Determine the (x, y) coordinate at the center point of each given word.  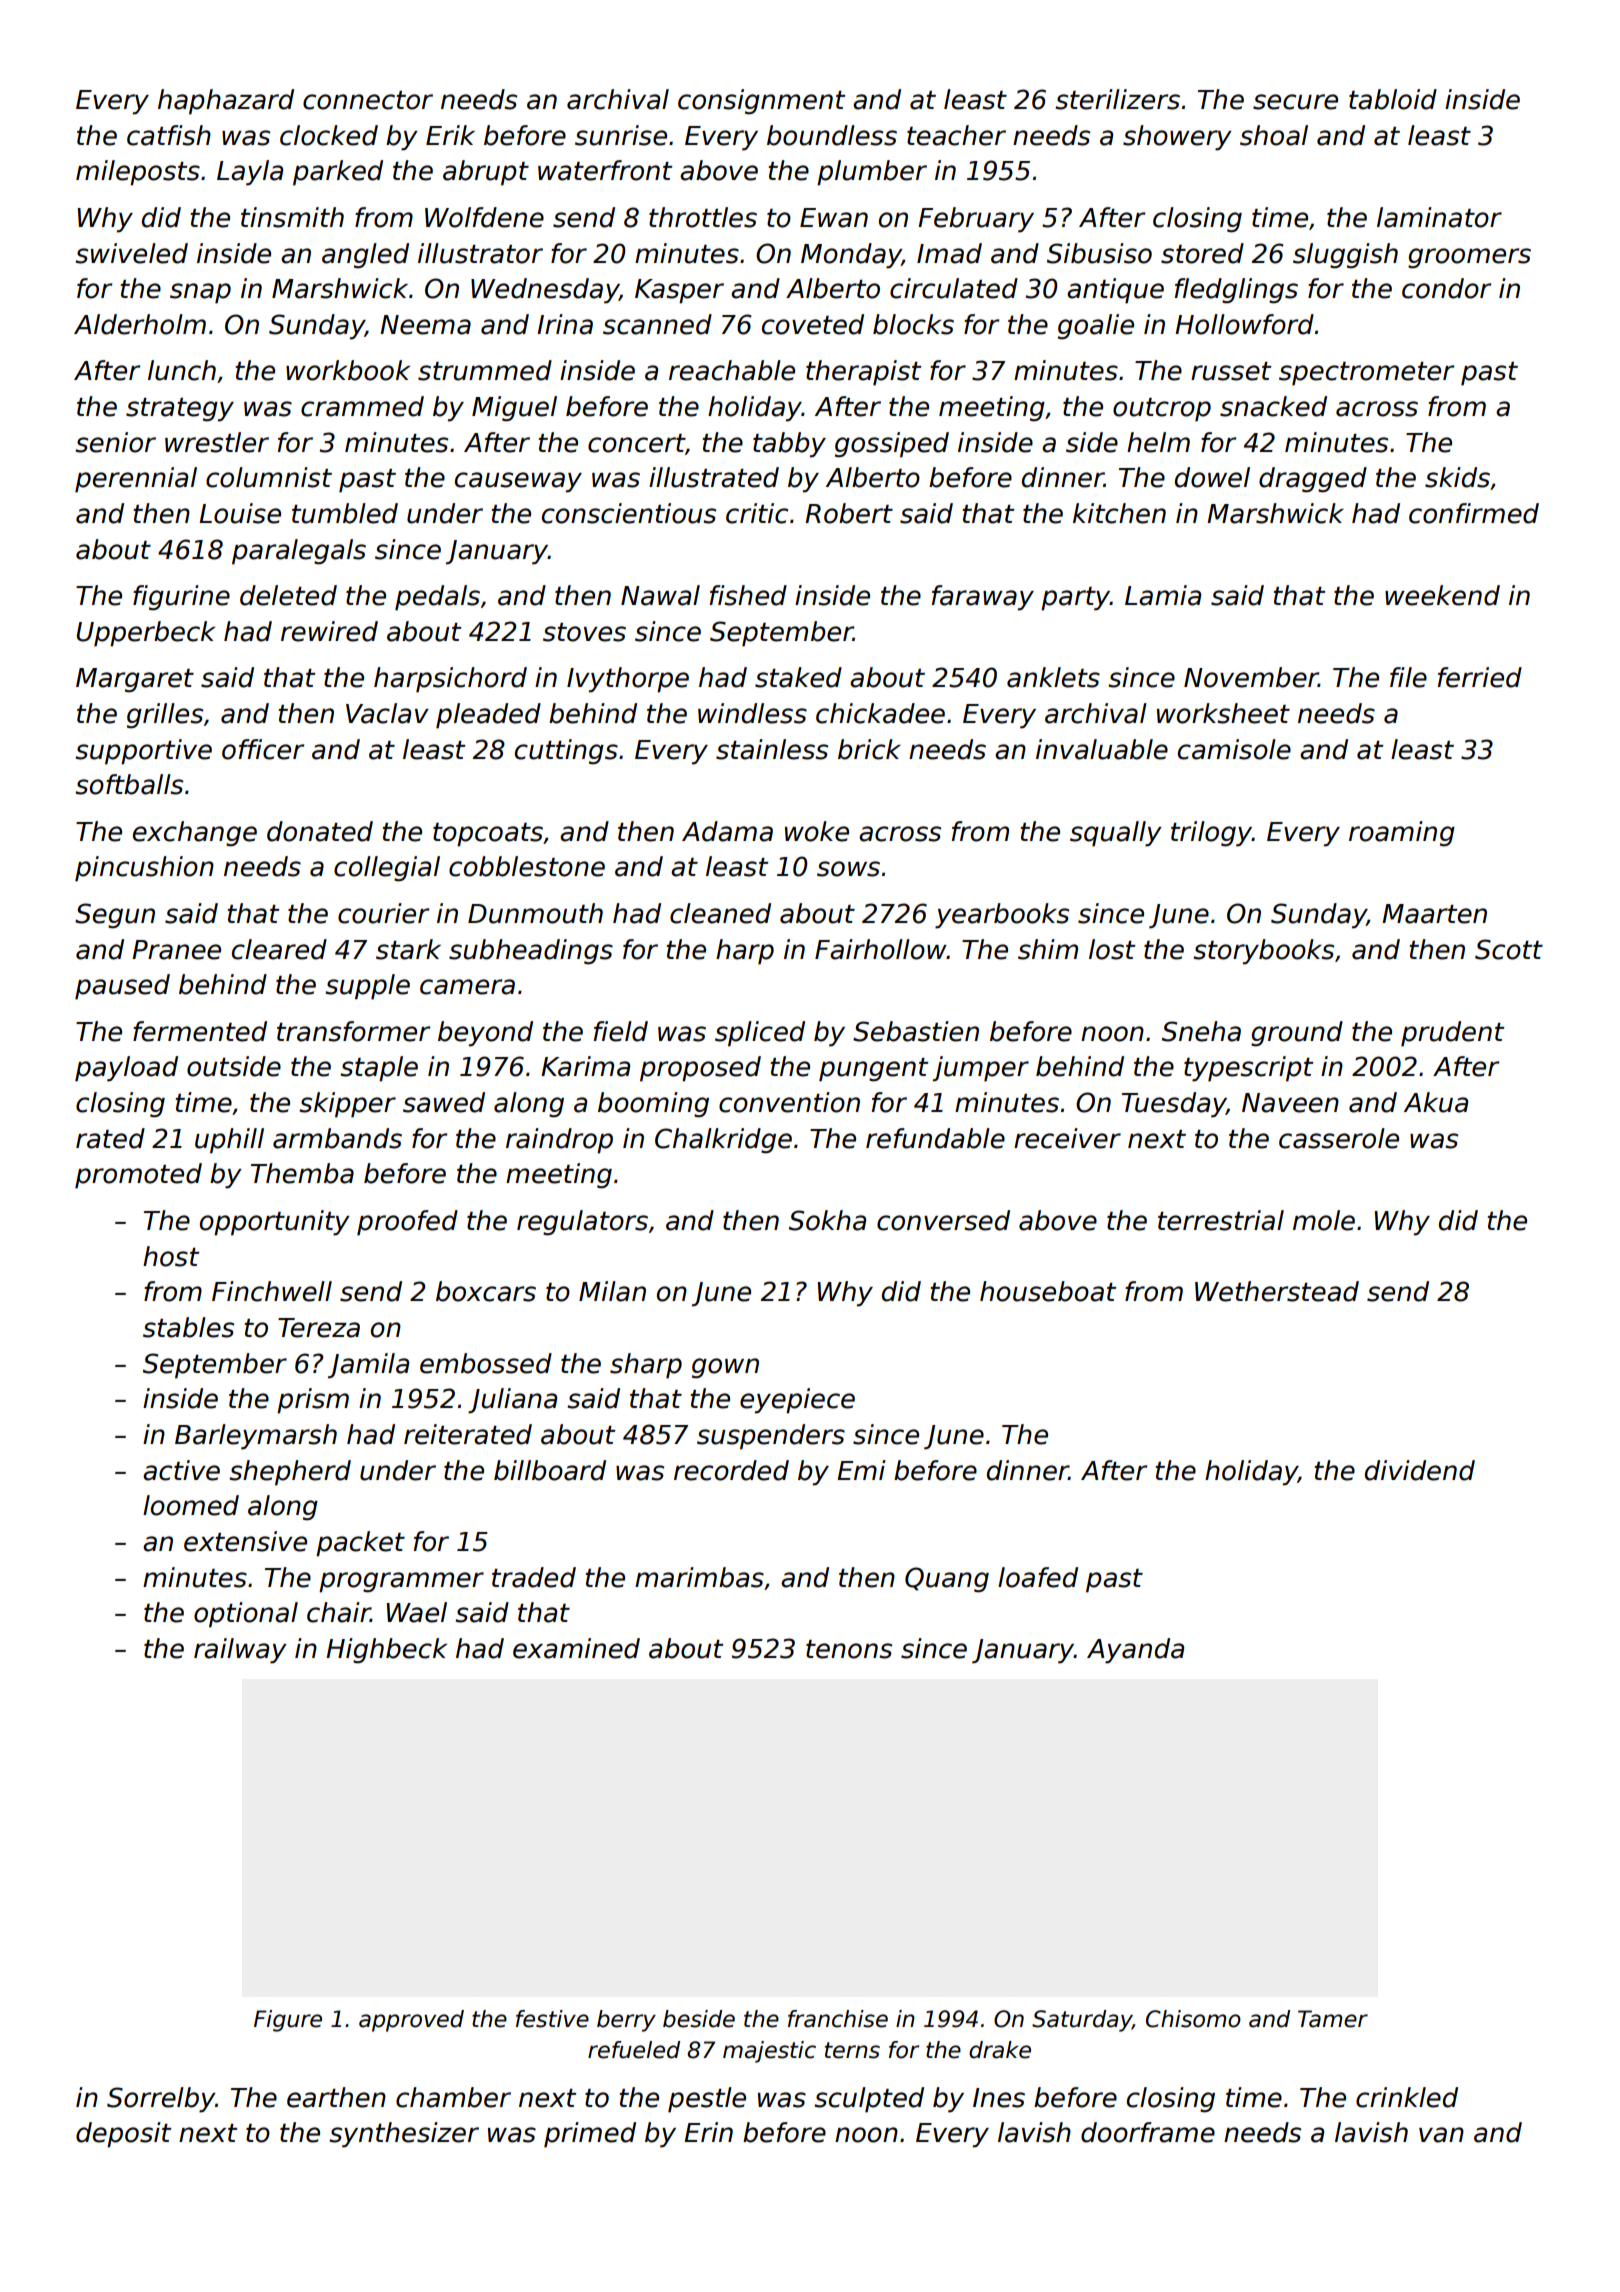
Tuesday (1174, 1105)
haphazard (226, 102)
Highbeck (386, 1651)
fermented (200, 1031)
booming (653, 1105)
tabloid (1393, 99)
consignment (761, 102)
